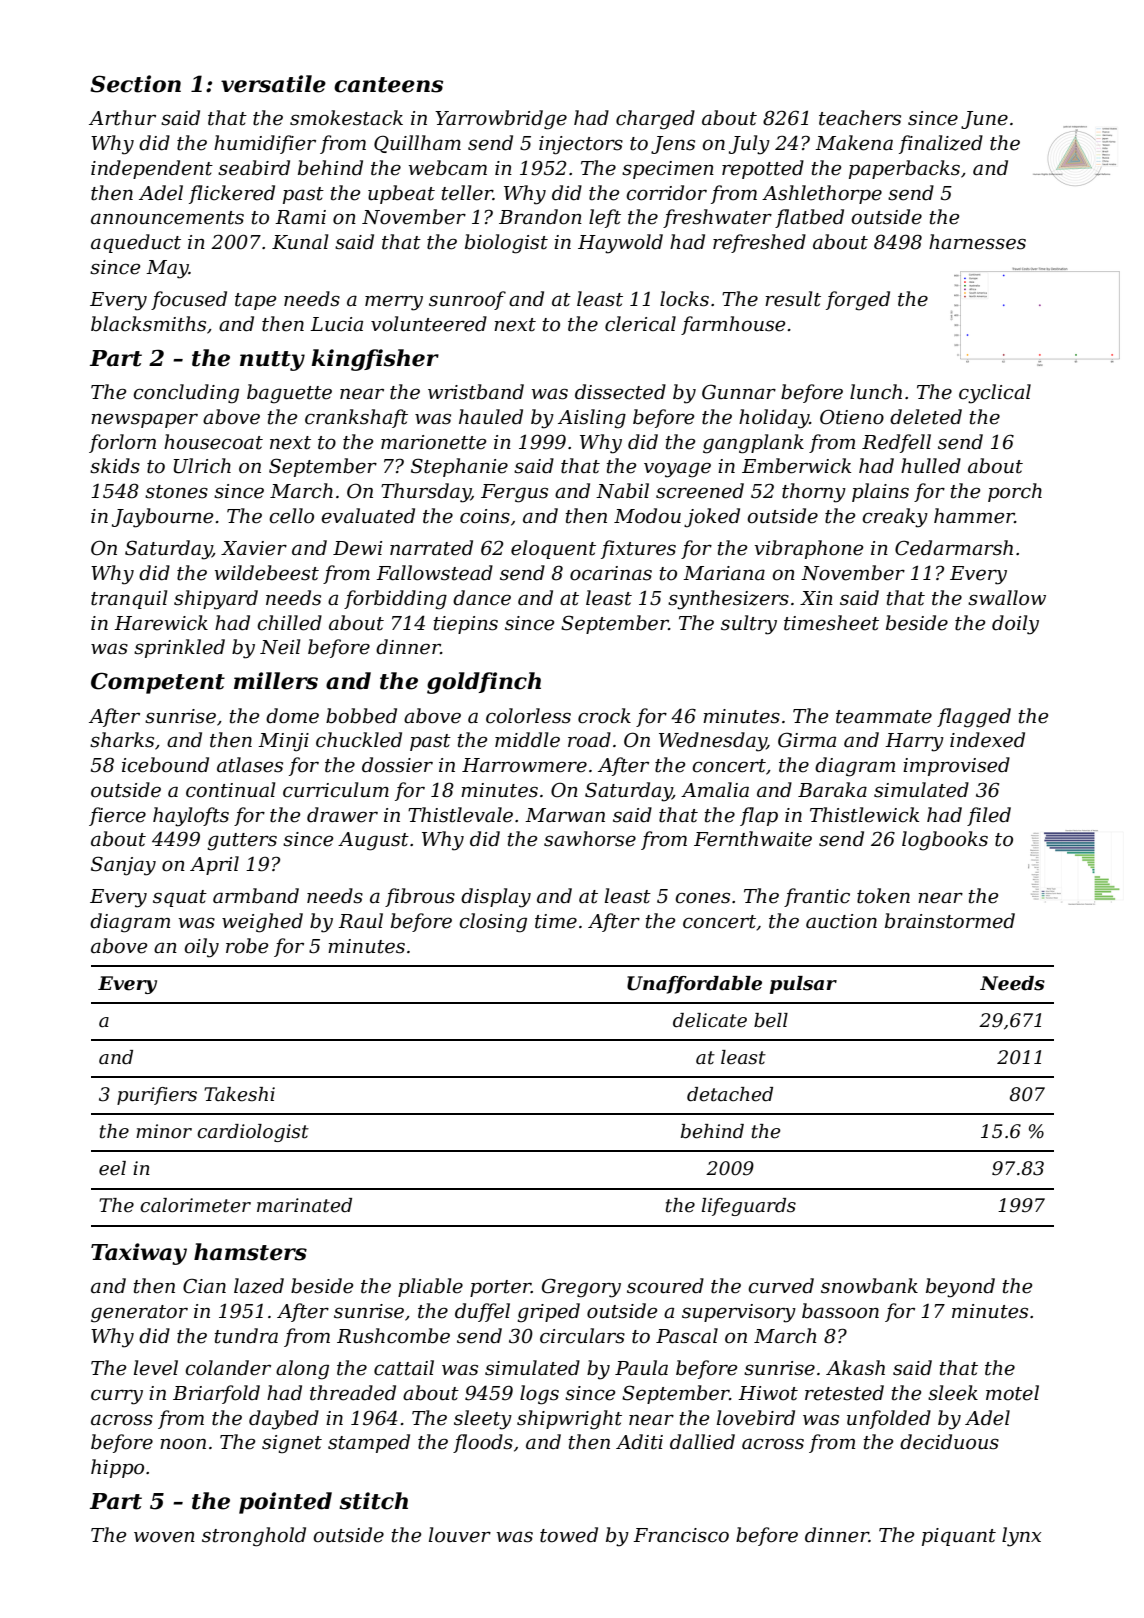 This page has height=1618, width=1144. Describe the element at coordinates (430, 1287) in the page. I see `pliable` at that location.
